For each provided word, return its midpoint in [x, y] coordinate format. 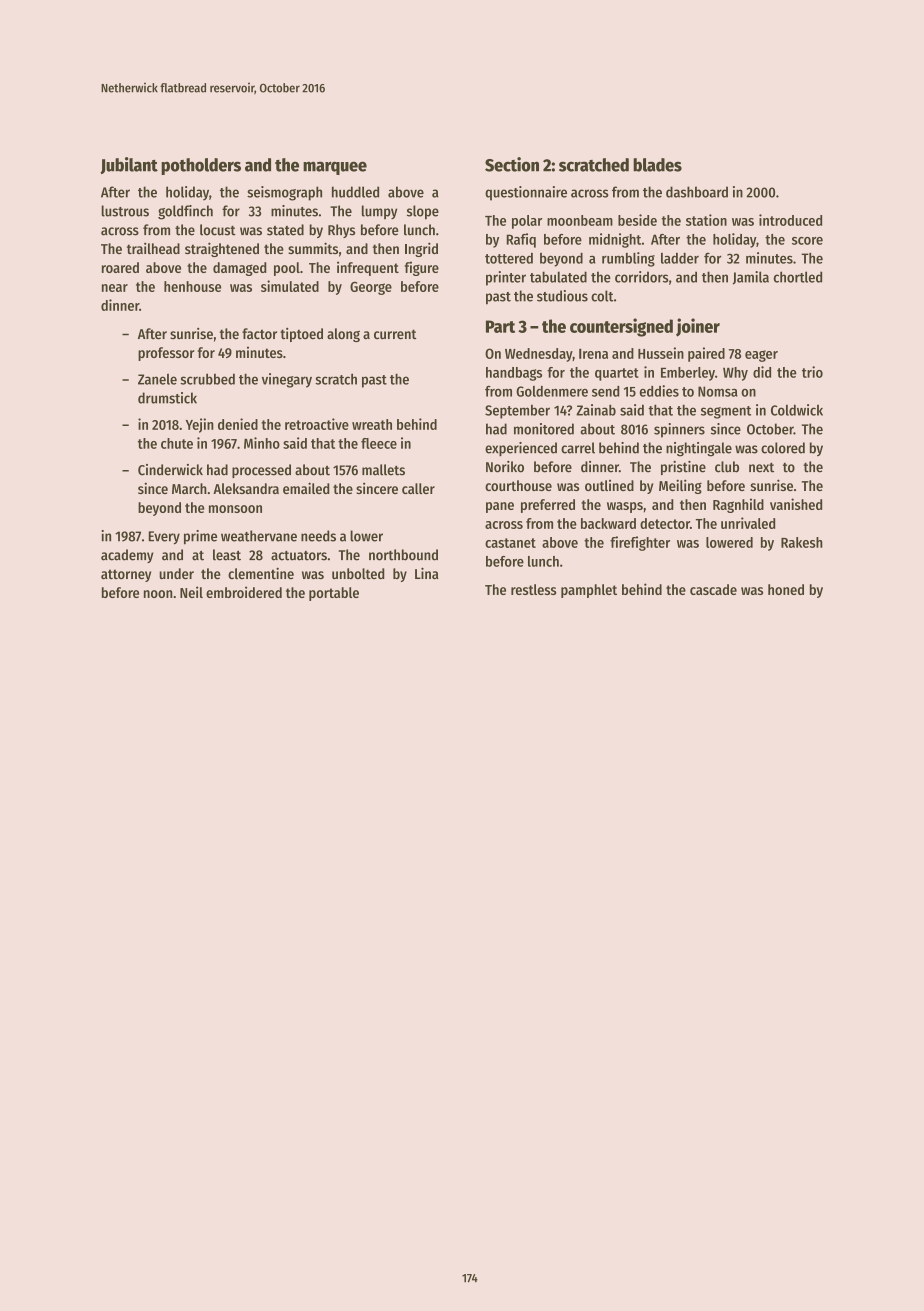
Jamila [751, 278]
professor [166, 354]
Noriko [505, 467]
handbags [514, 374]
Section [512, 164]
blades [657, 165]
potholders [201, 166]
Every [164, 538]
